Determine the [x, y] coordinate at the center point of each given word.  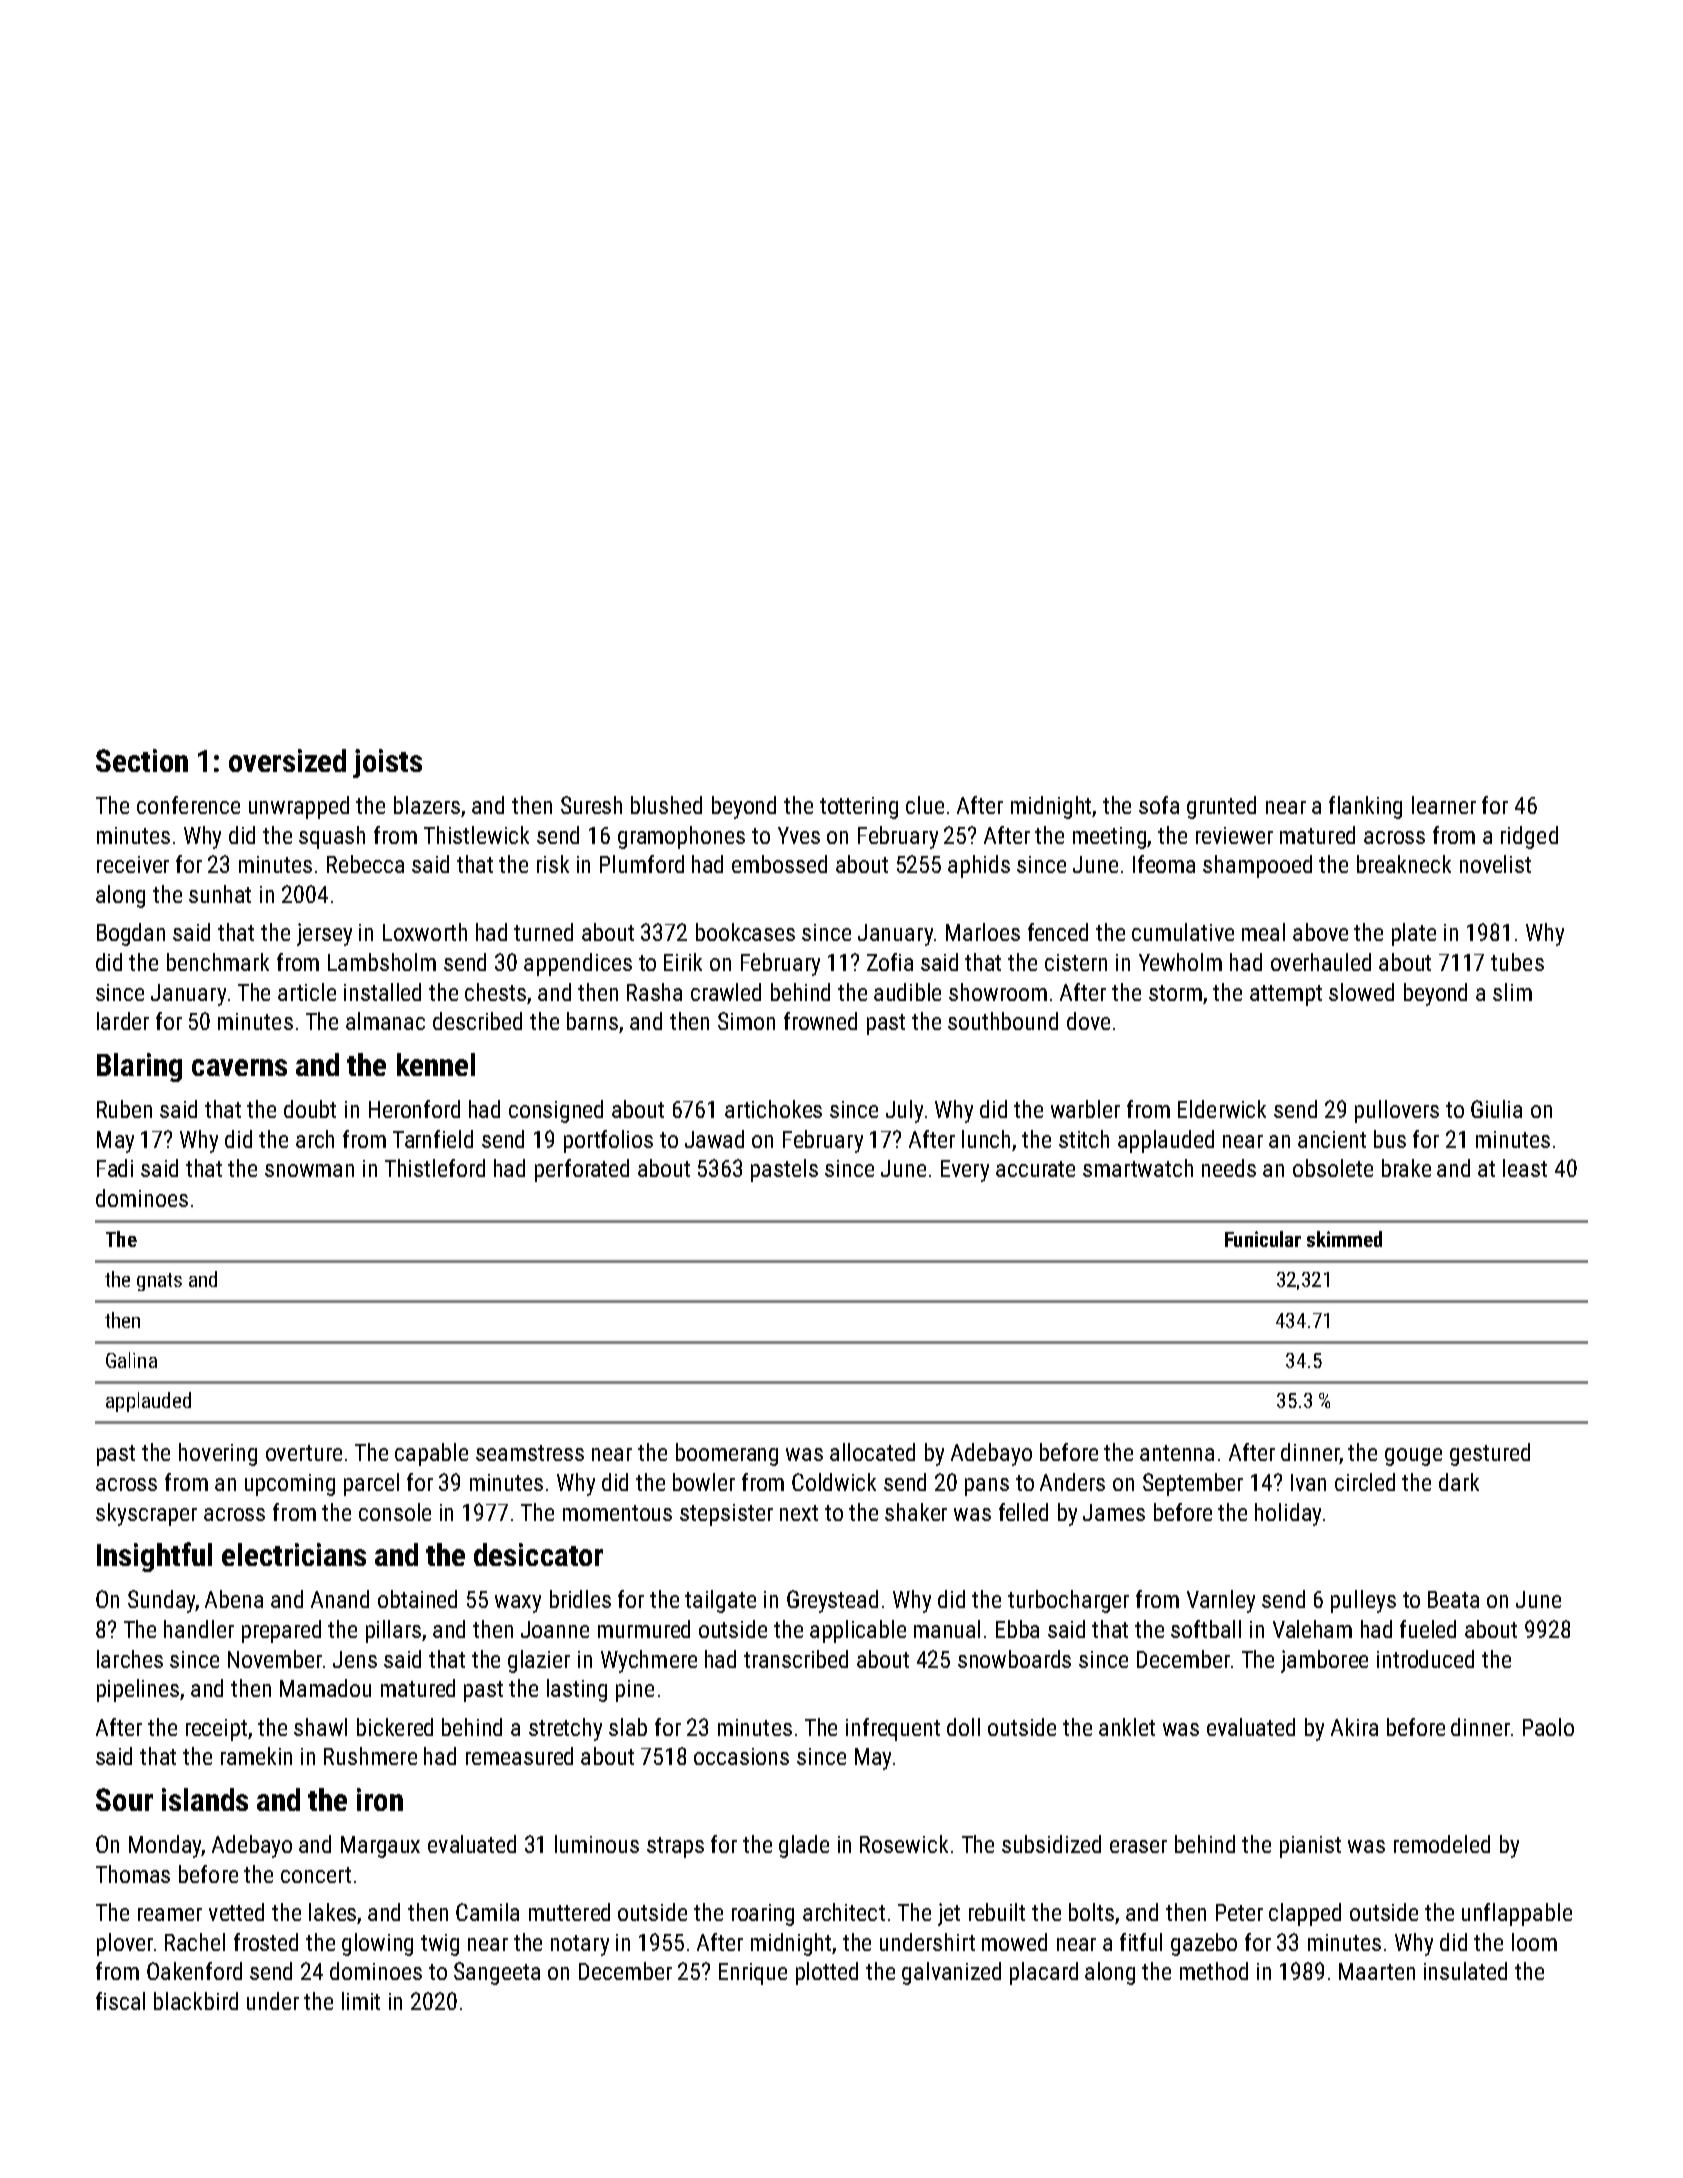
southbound [1003, 1021]
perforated [582, 1170]
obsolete [1333, 1168]
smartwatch [1138, 1168]
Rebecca [365, 864]
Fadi [115, 1168]
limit [361, 2001]
